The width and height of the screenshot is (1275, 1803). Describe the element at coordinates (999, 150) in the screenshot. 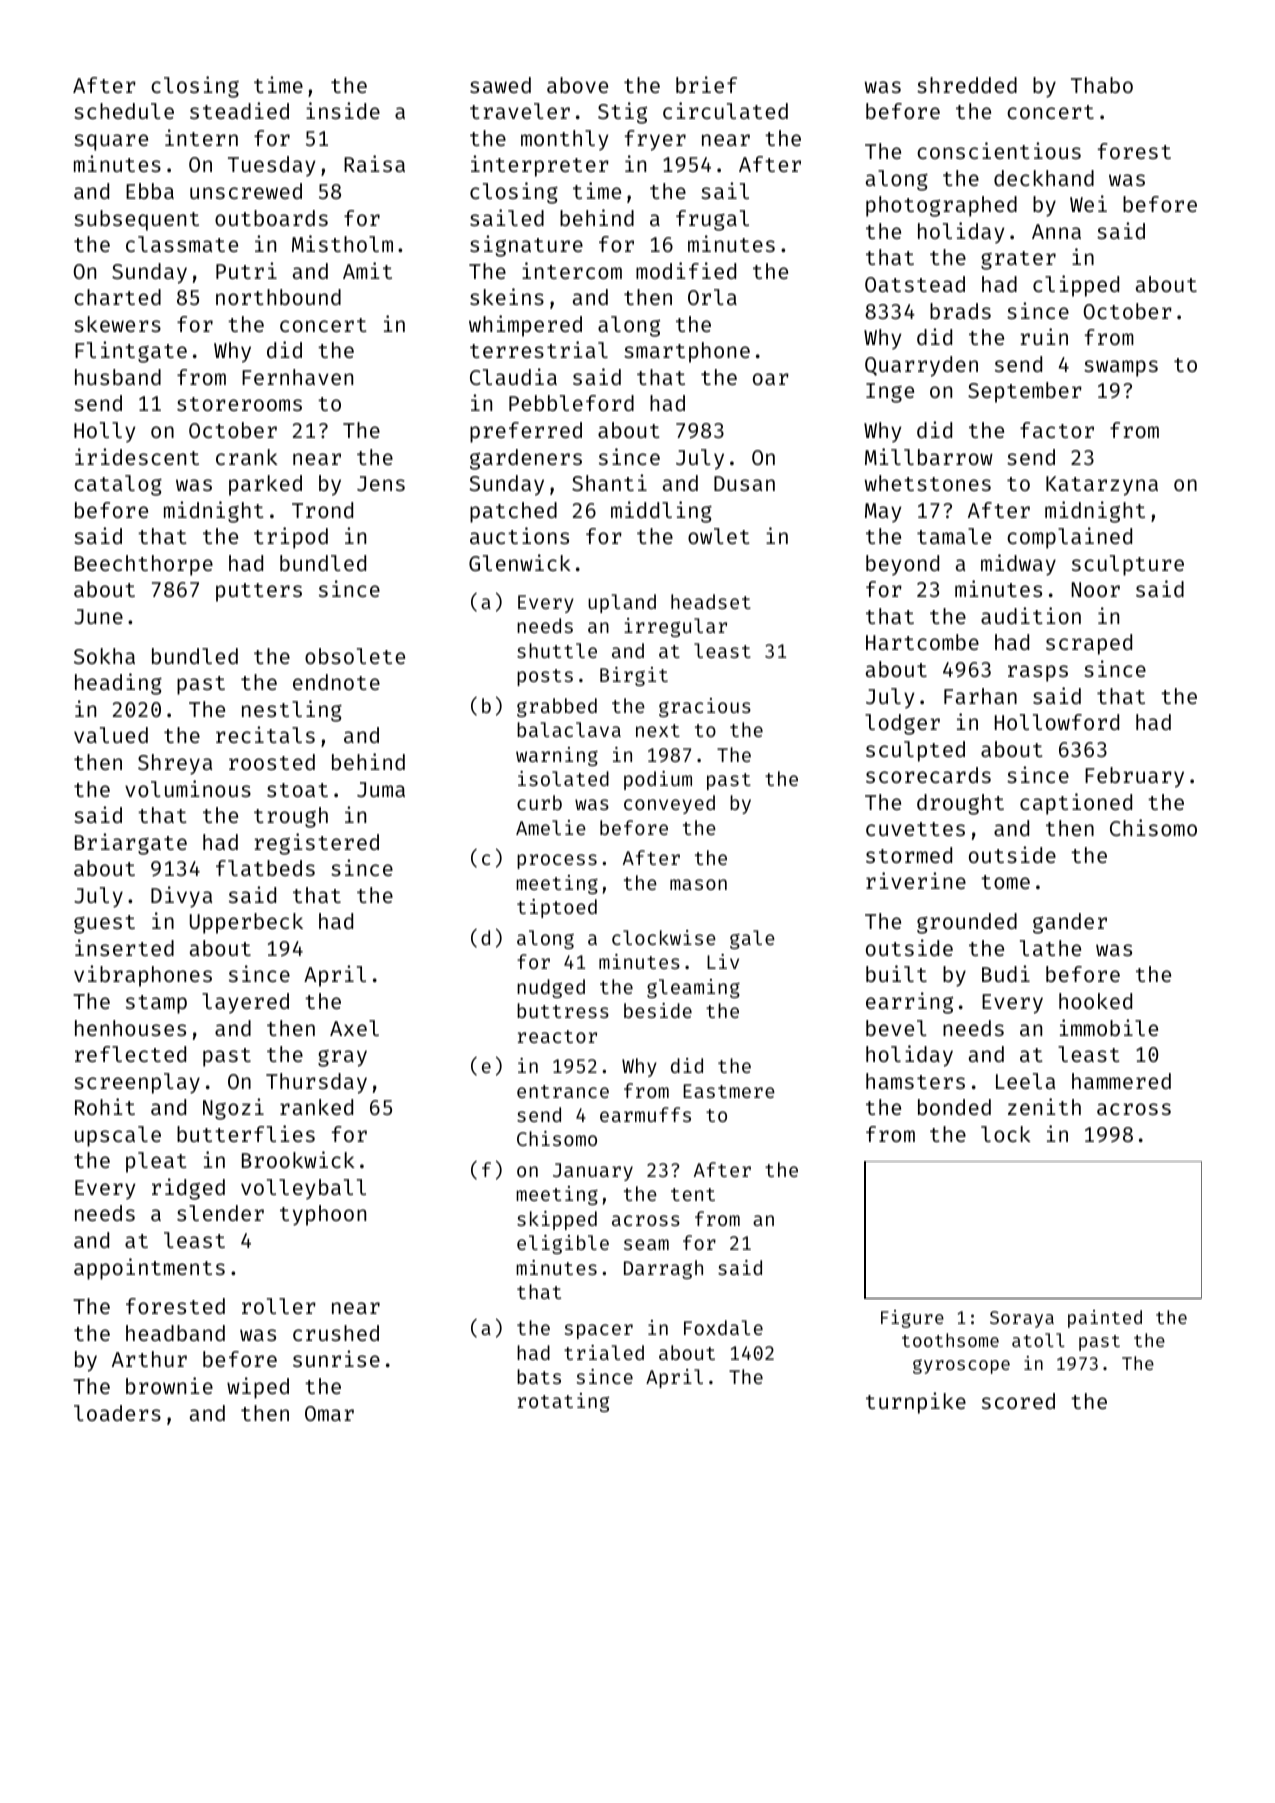

I see `conscientious` at that location.
